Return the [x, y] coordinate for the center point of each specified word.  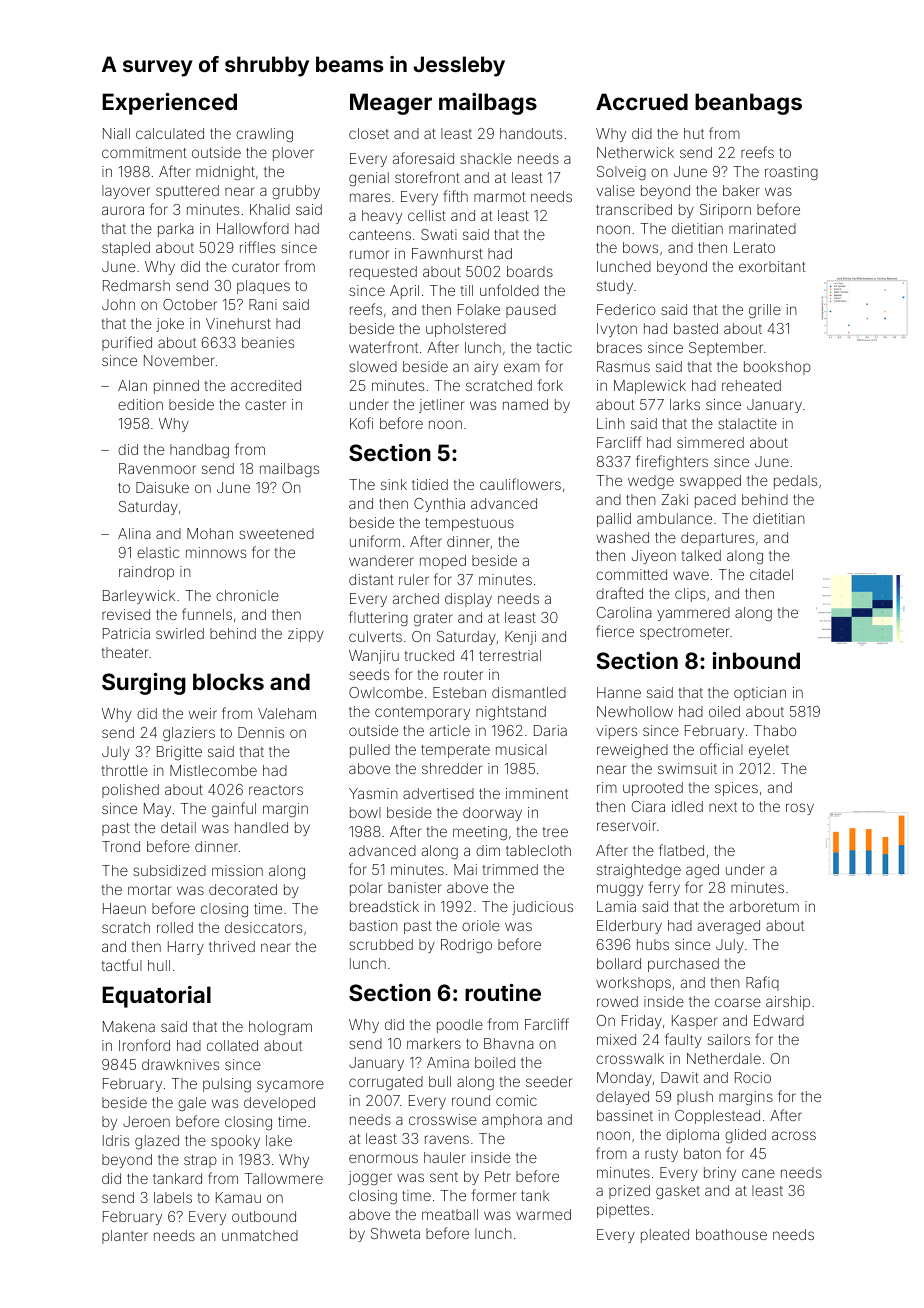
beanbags [748, 104]
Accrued [642, 101]
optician [760, 694]
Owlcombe [386, 692]
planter [125, 1237]
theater [125, 652]
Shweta [395, 1233]
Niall [116, 133]
